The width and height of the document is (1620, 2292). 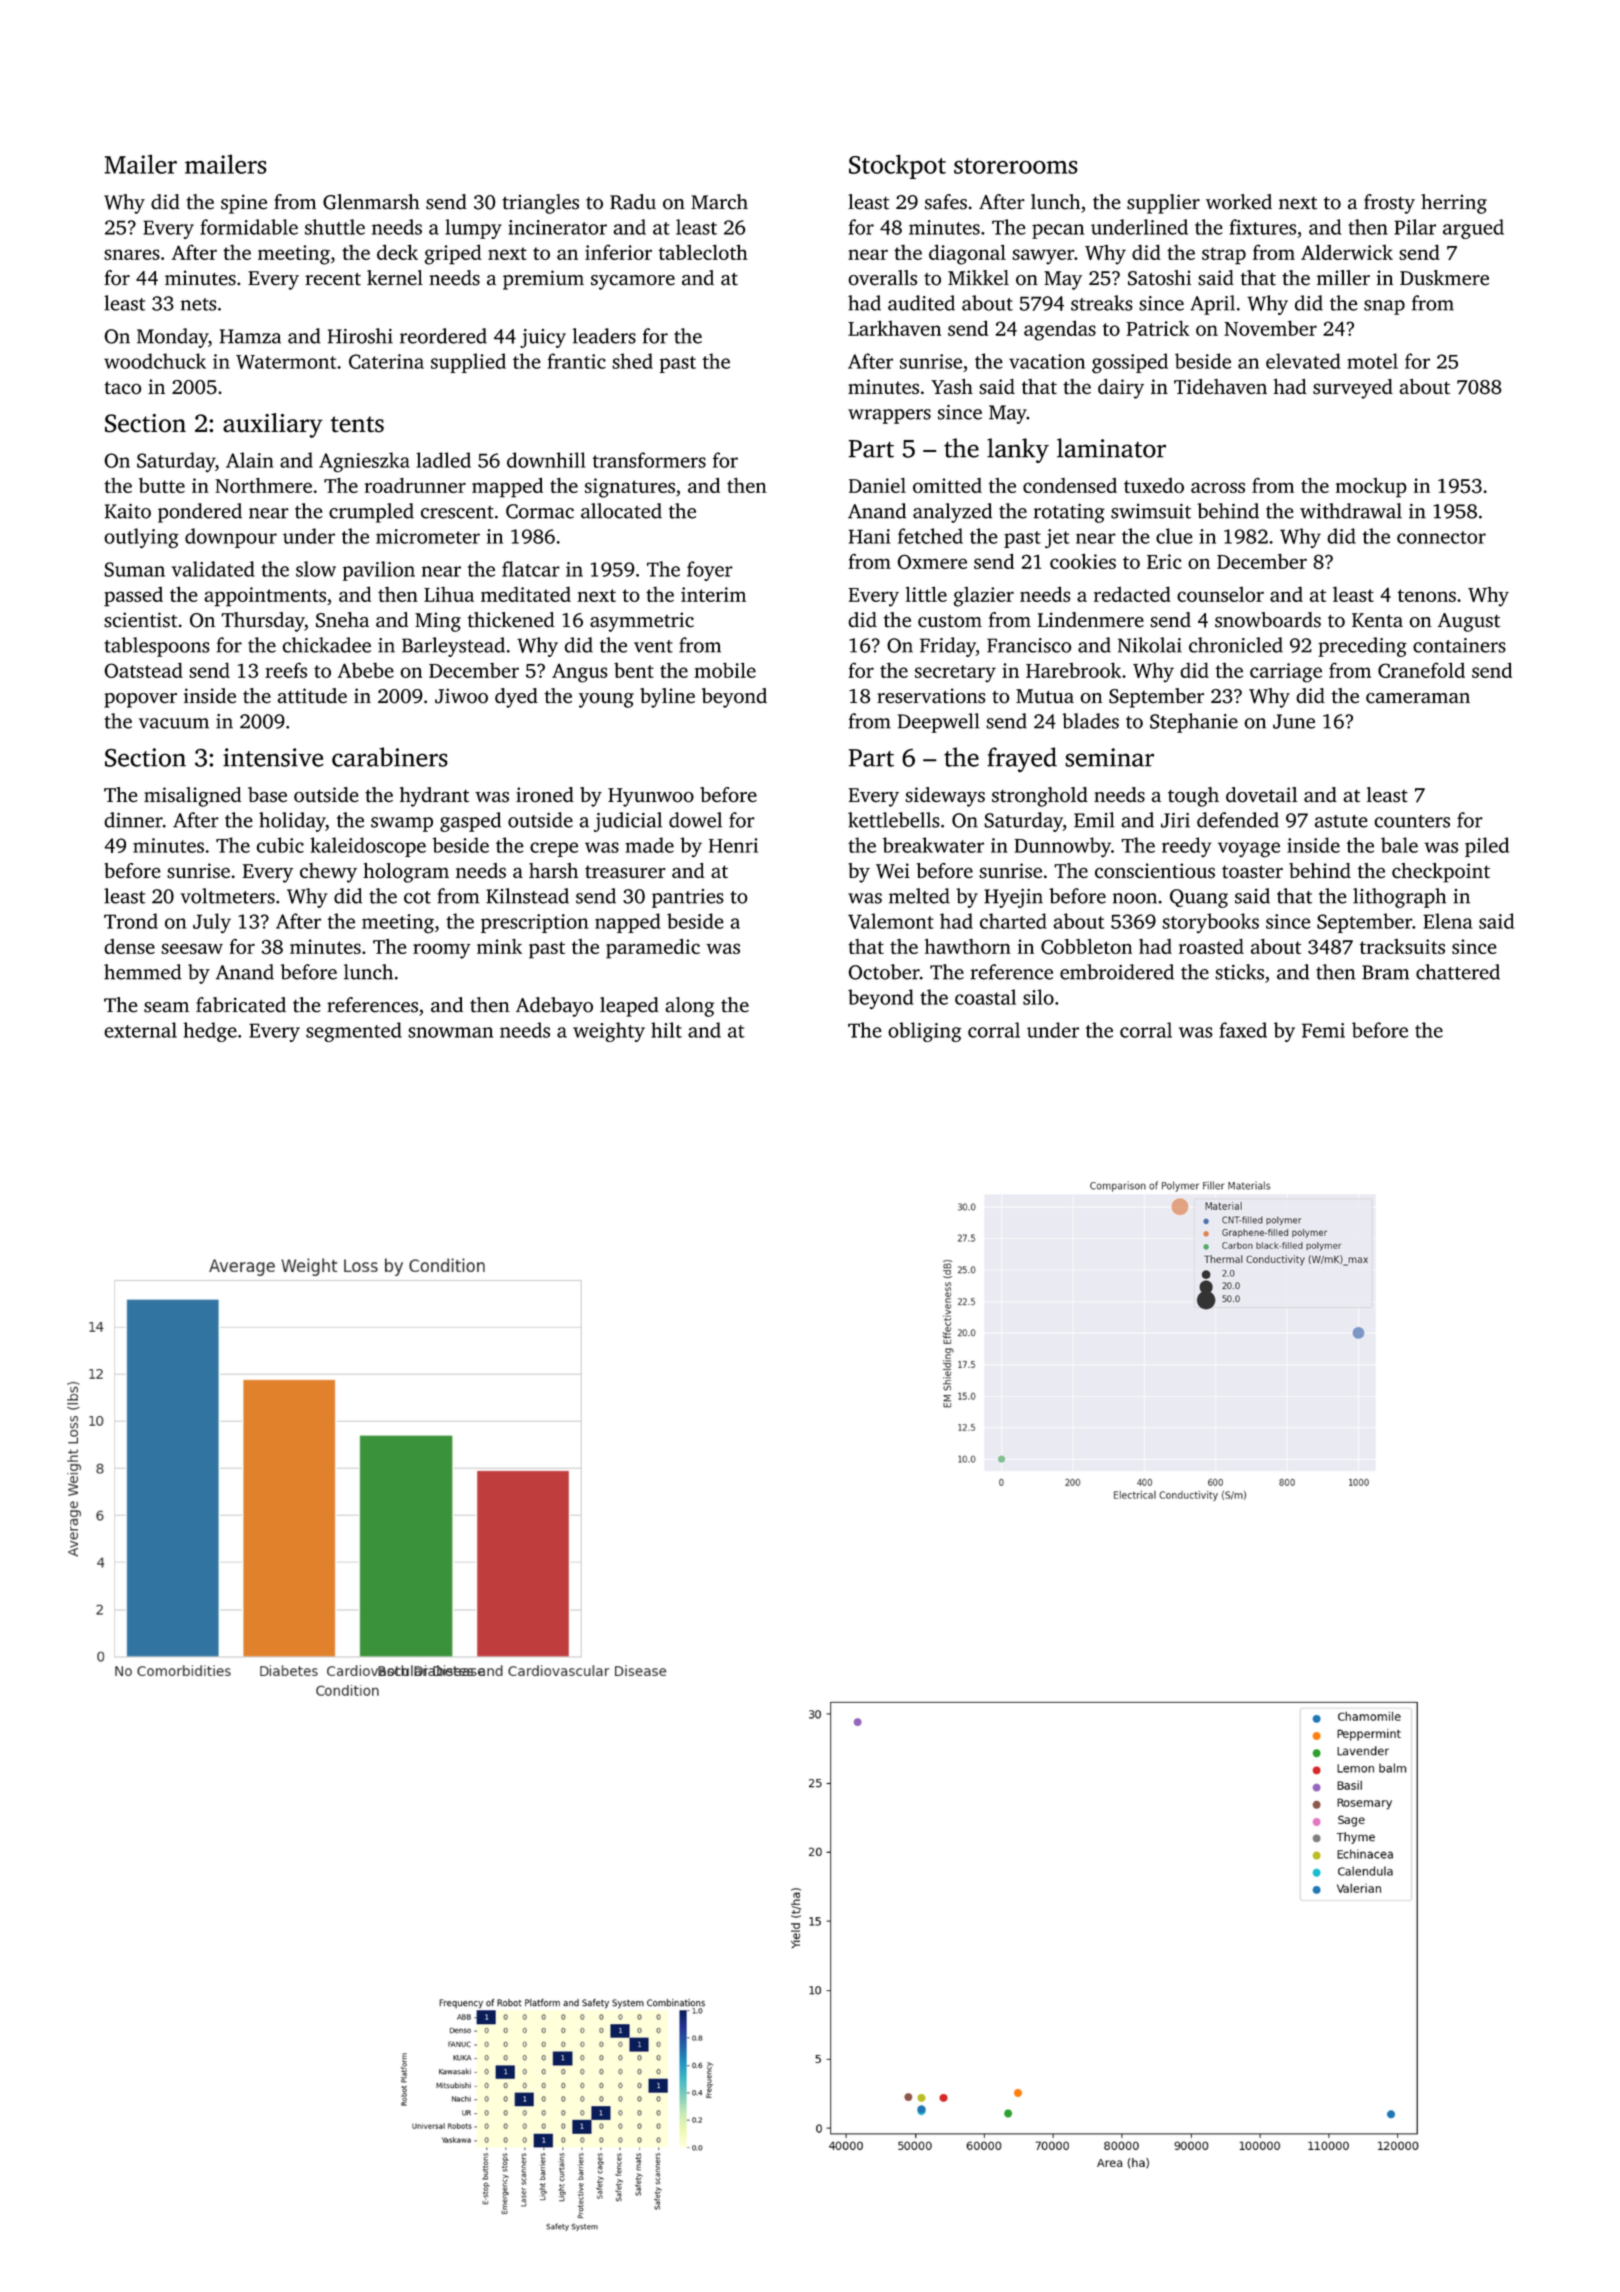 I want to click on Patrick, so click(x=1157, y=328).
